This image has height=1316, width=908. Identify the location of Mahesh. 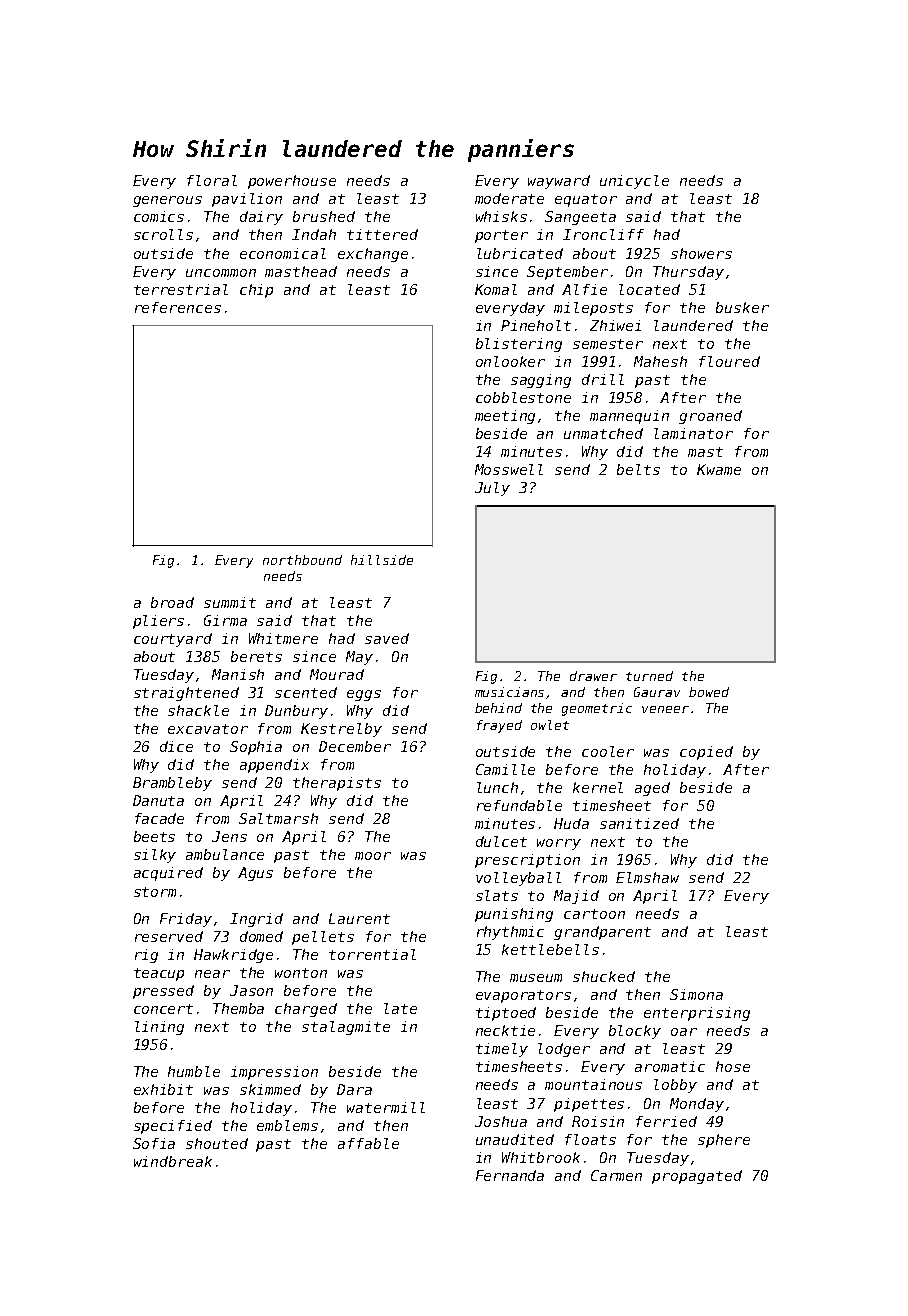
(660, 361).
